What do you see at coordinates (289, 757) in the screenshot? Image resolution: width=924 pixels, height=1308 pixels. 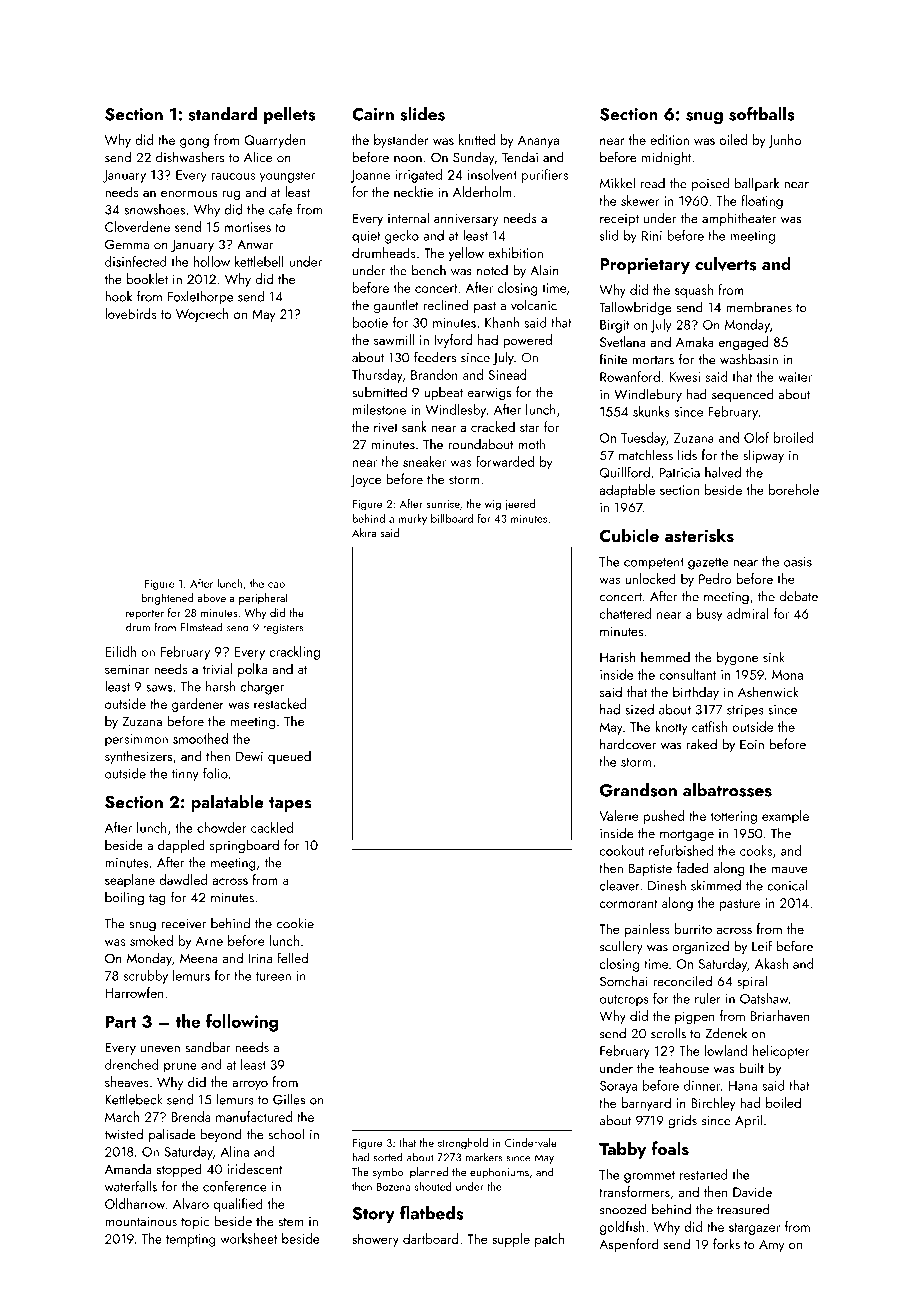 I see `queued` at bounding box center [289, 757].
